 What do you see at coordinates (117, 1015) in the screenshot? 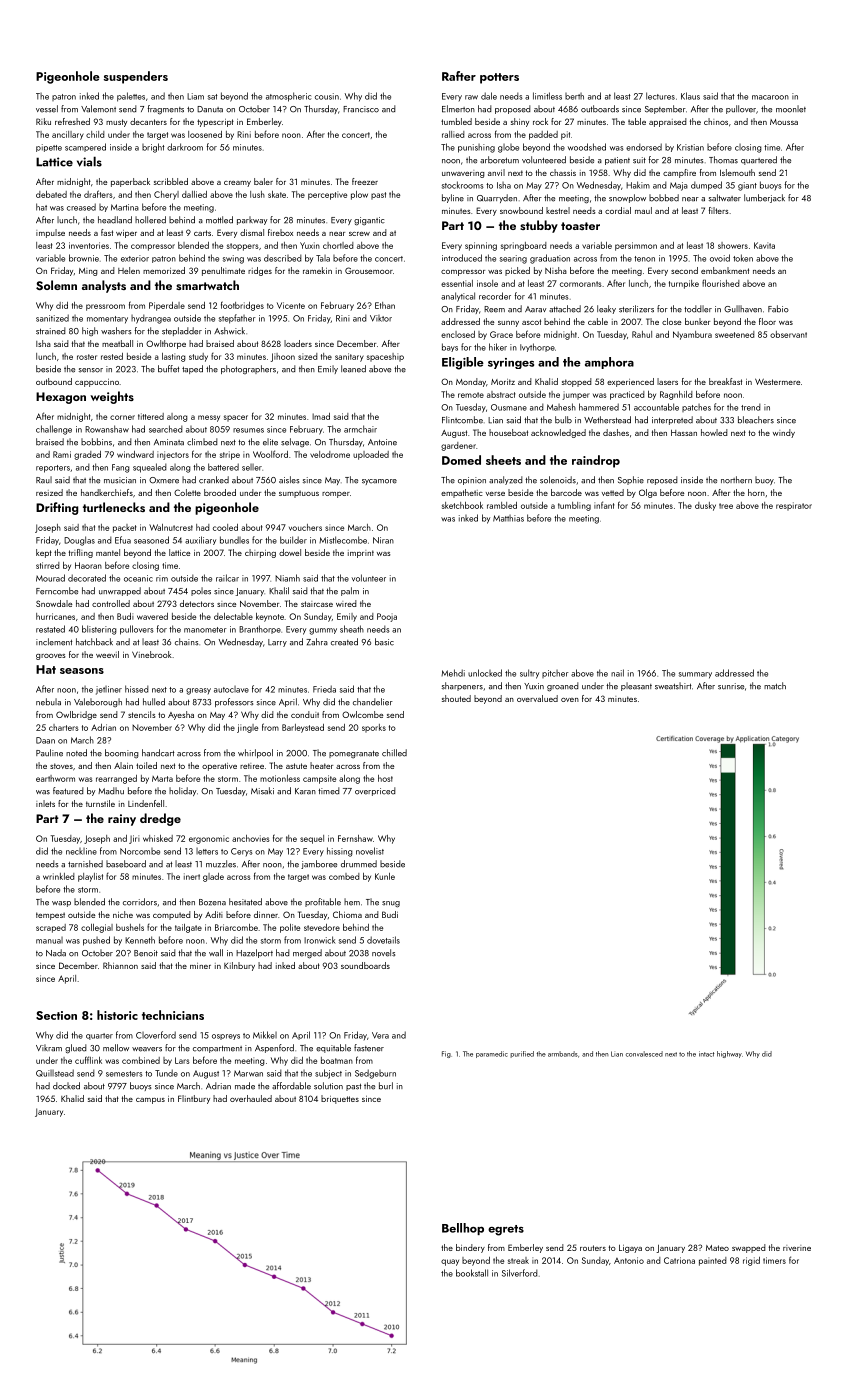
I see `historic` at bounding box center [117, 1015].
